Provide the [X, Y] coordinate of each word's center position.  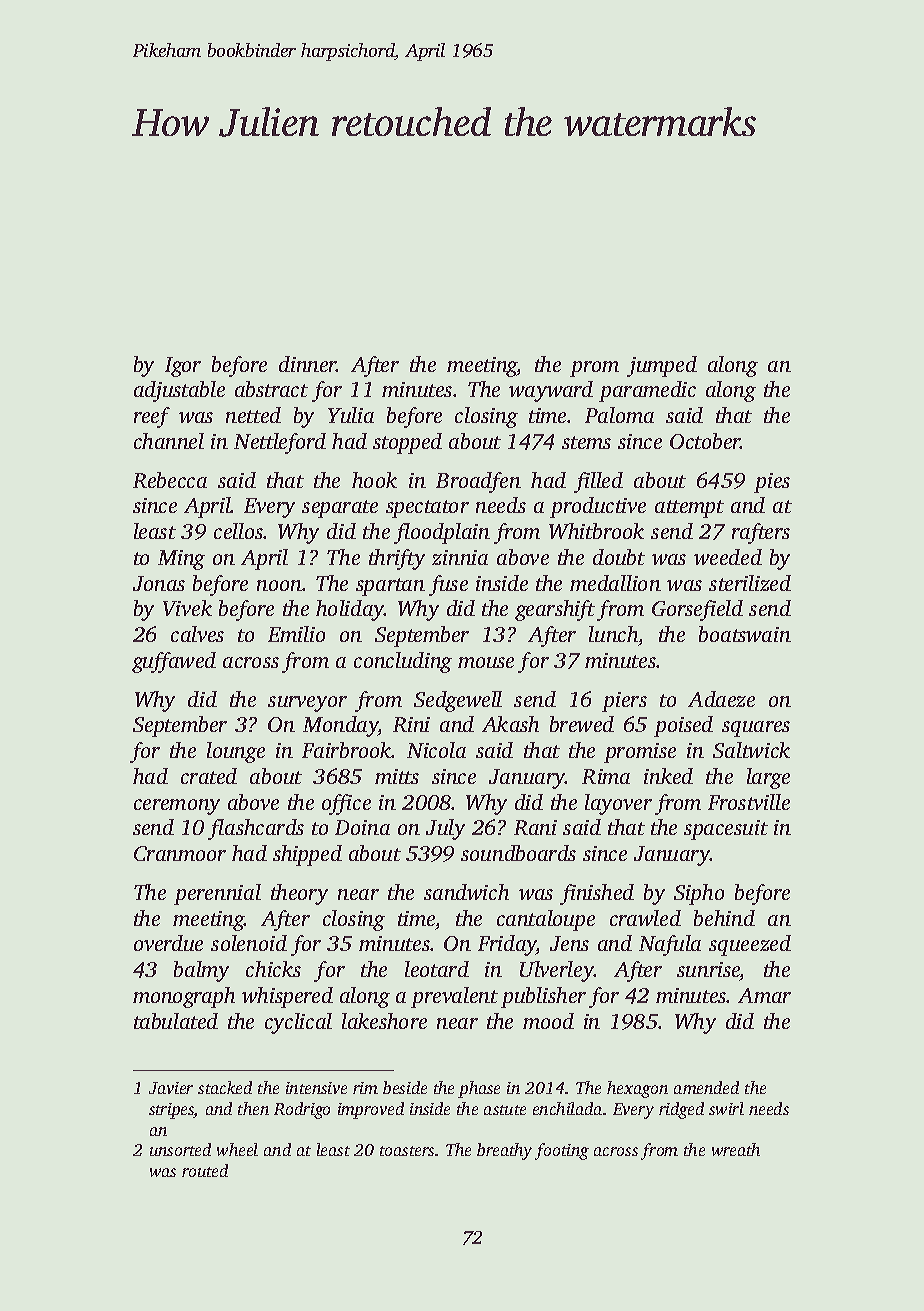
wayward [551, 391]
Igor [183, 367]
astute [505, 1110]
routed [205, 1170]
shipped [307, 855]
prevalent [454, 997]
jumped [662, 366]
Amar [764, 995]
